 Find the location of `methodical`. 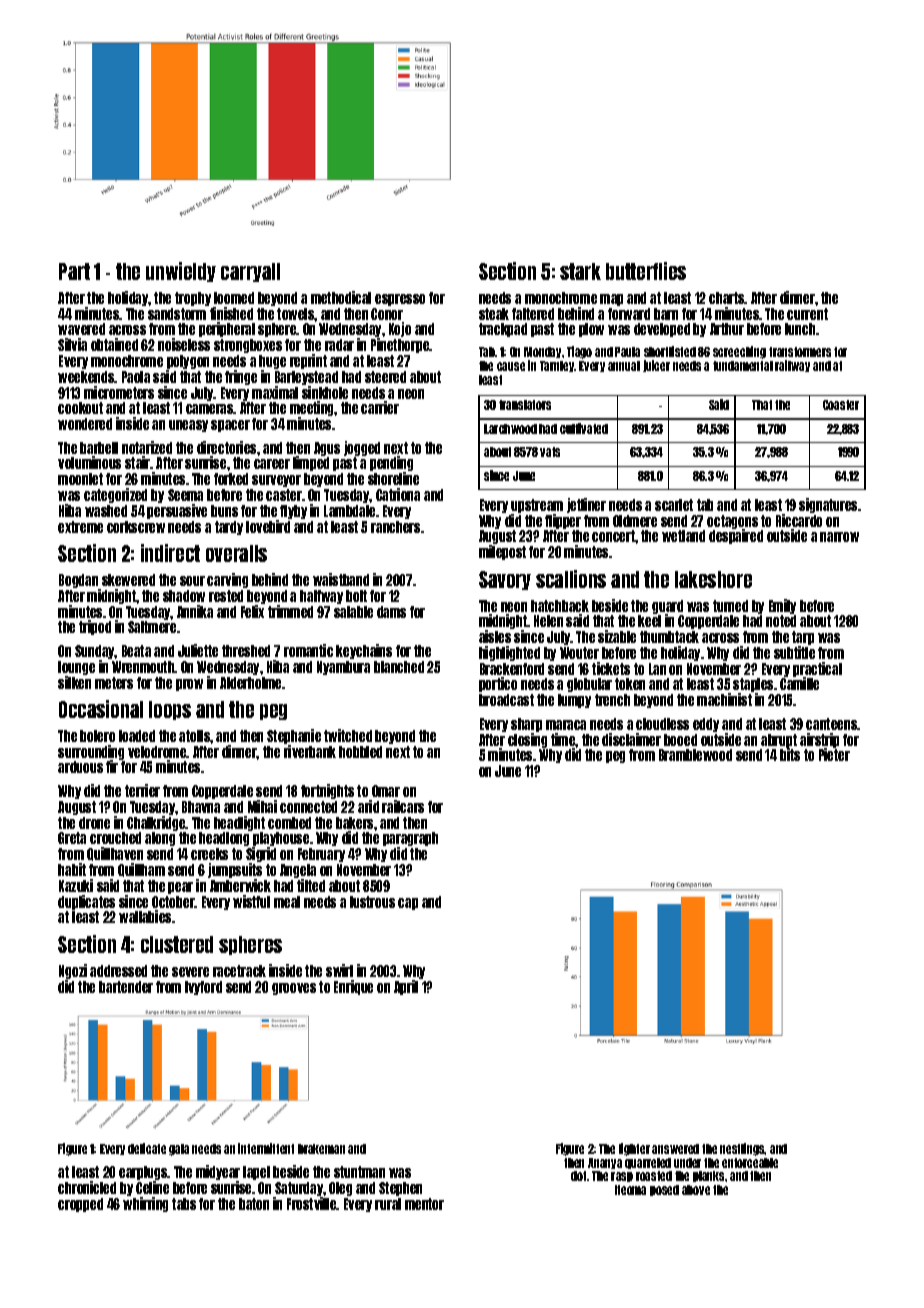

methodical is located at coordinates (341, 297).
